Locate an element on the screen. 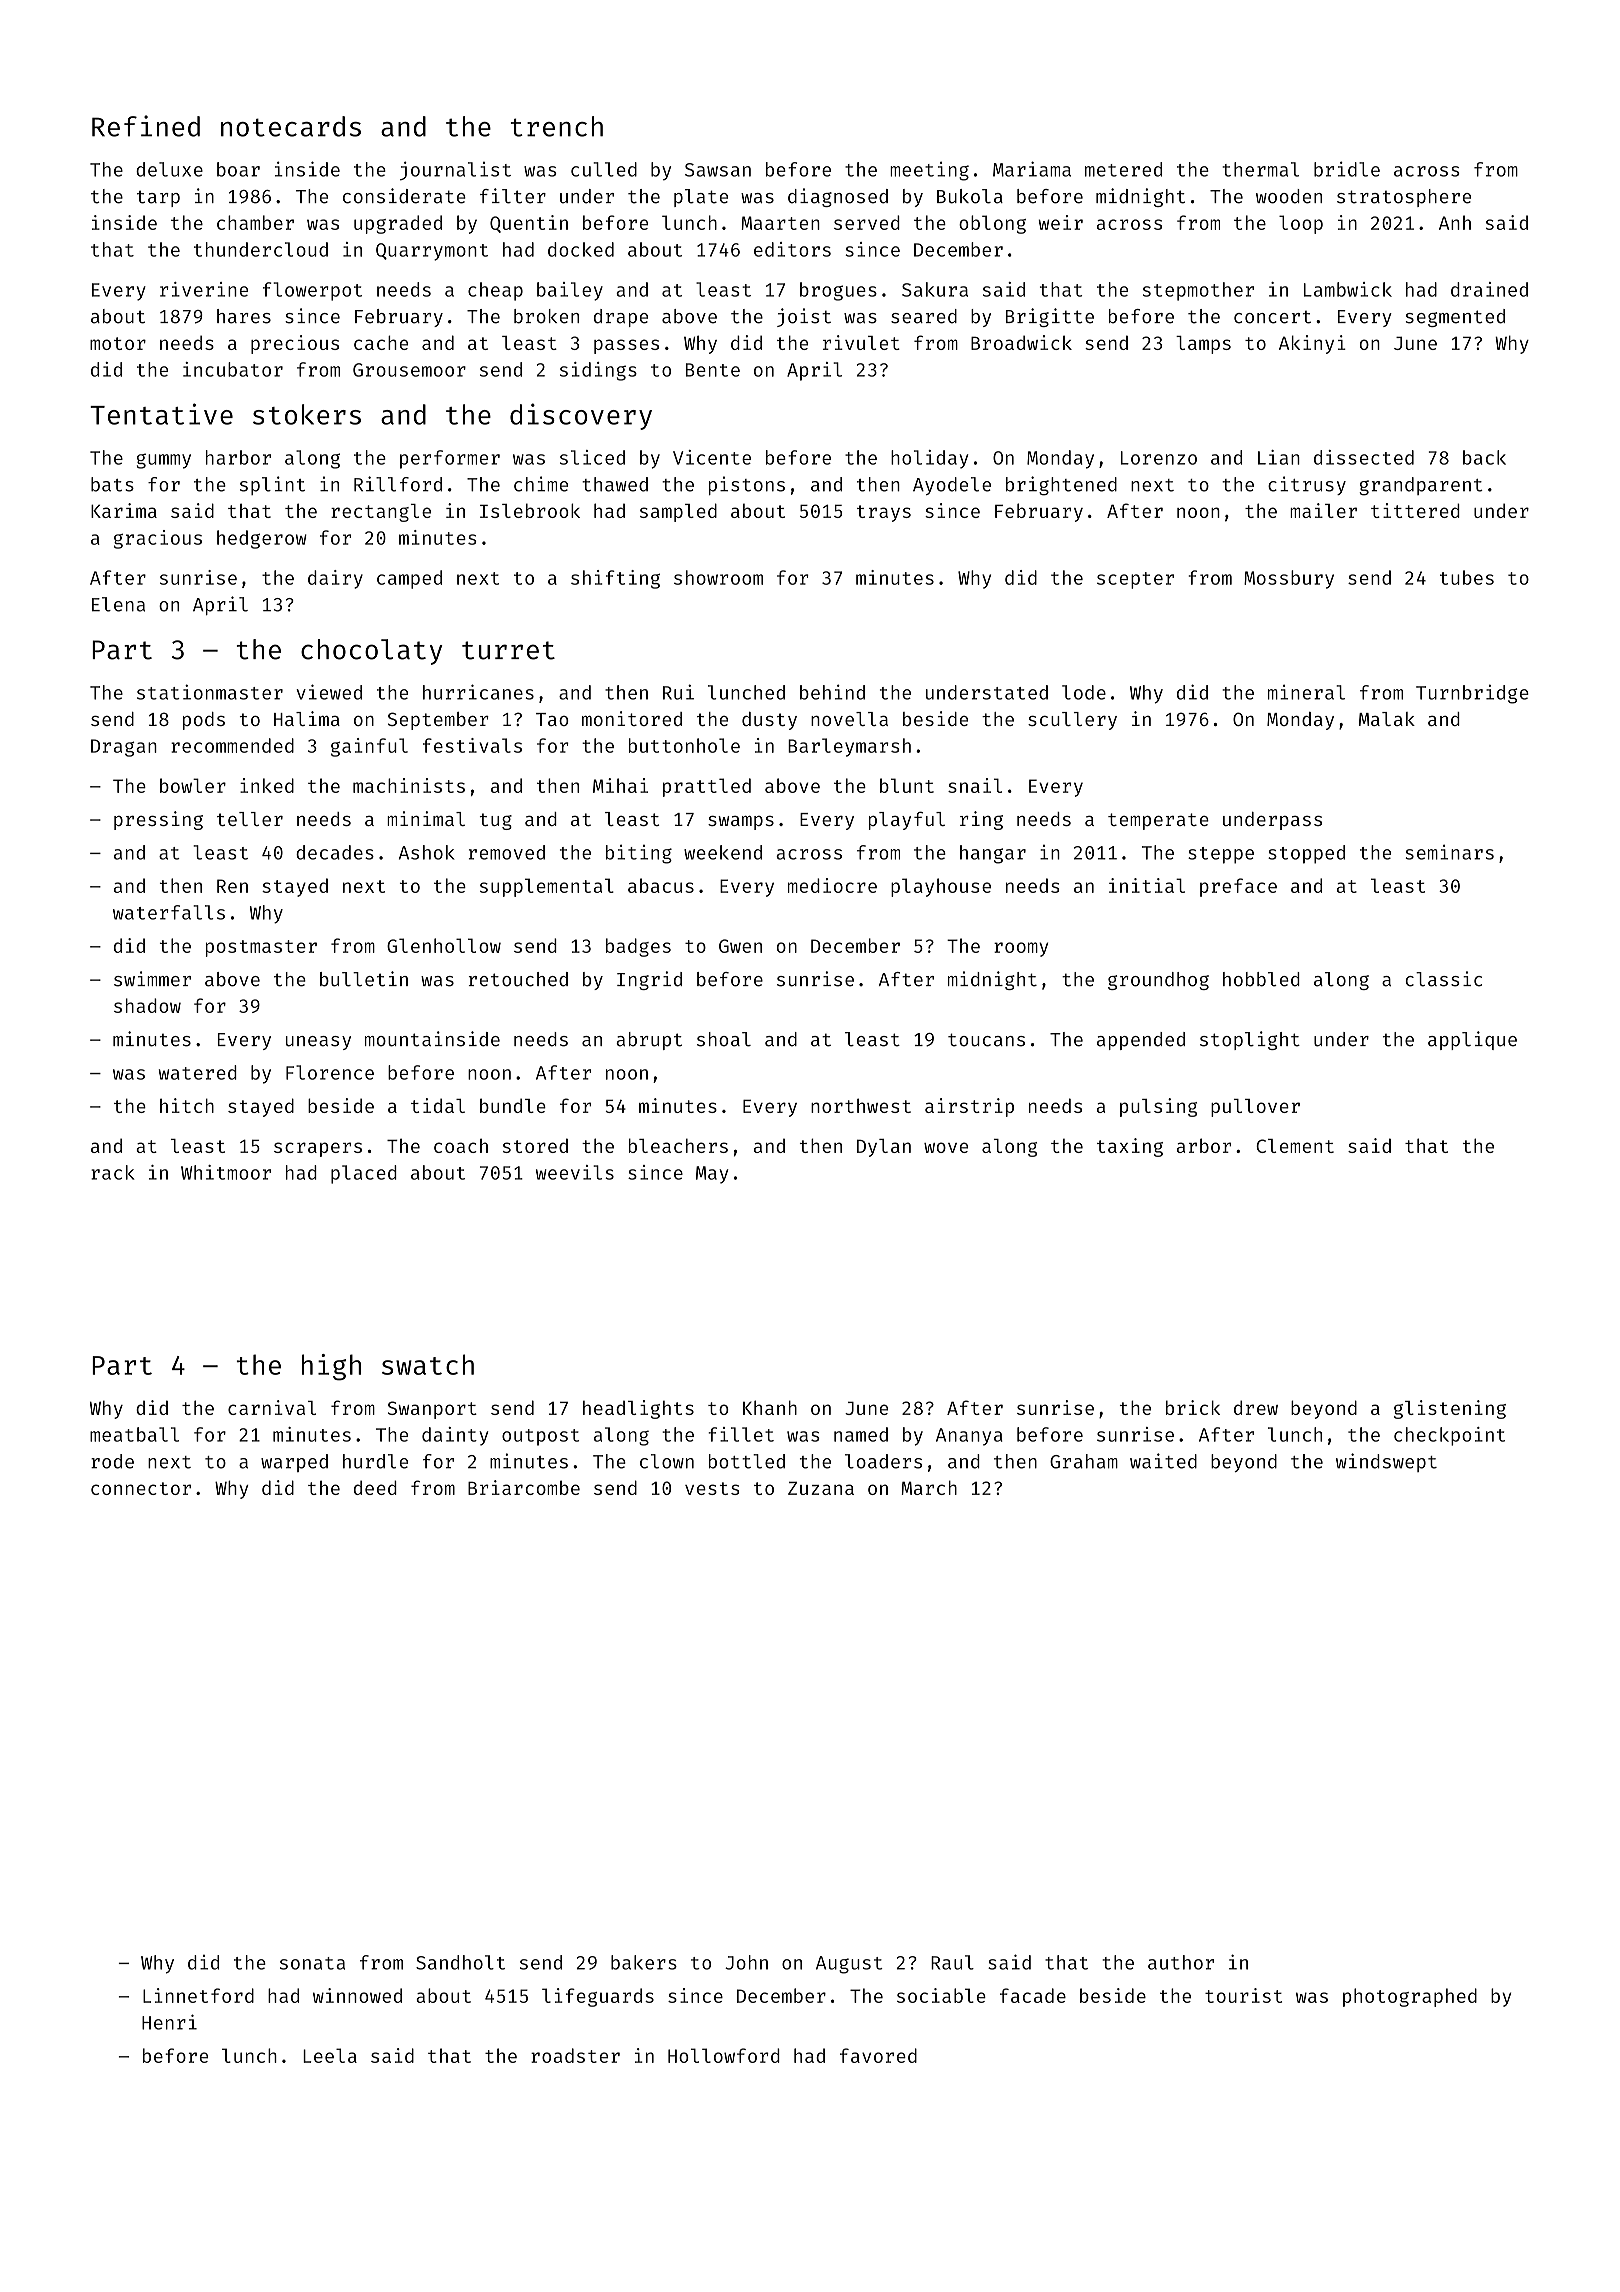 Image resolution: width=1620 pixels, height=2292 pixels. meeting is located at coordinates (929, 171).
